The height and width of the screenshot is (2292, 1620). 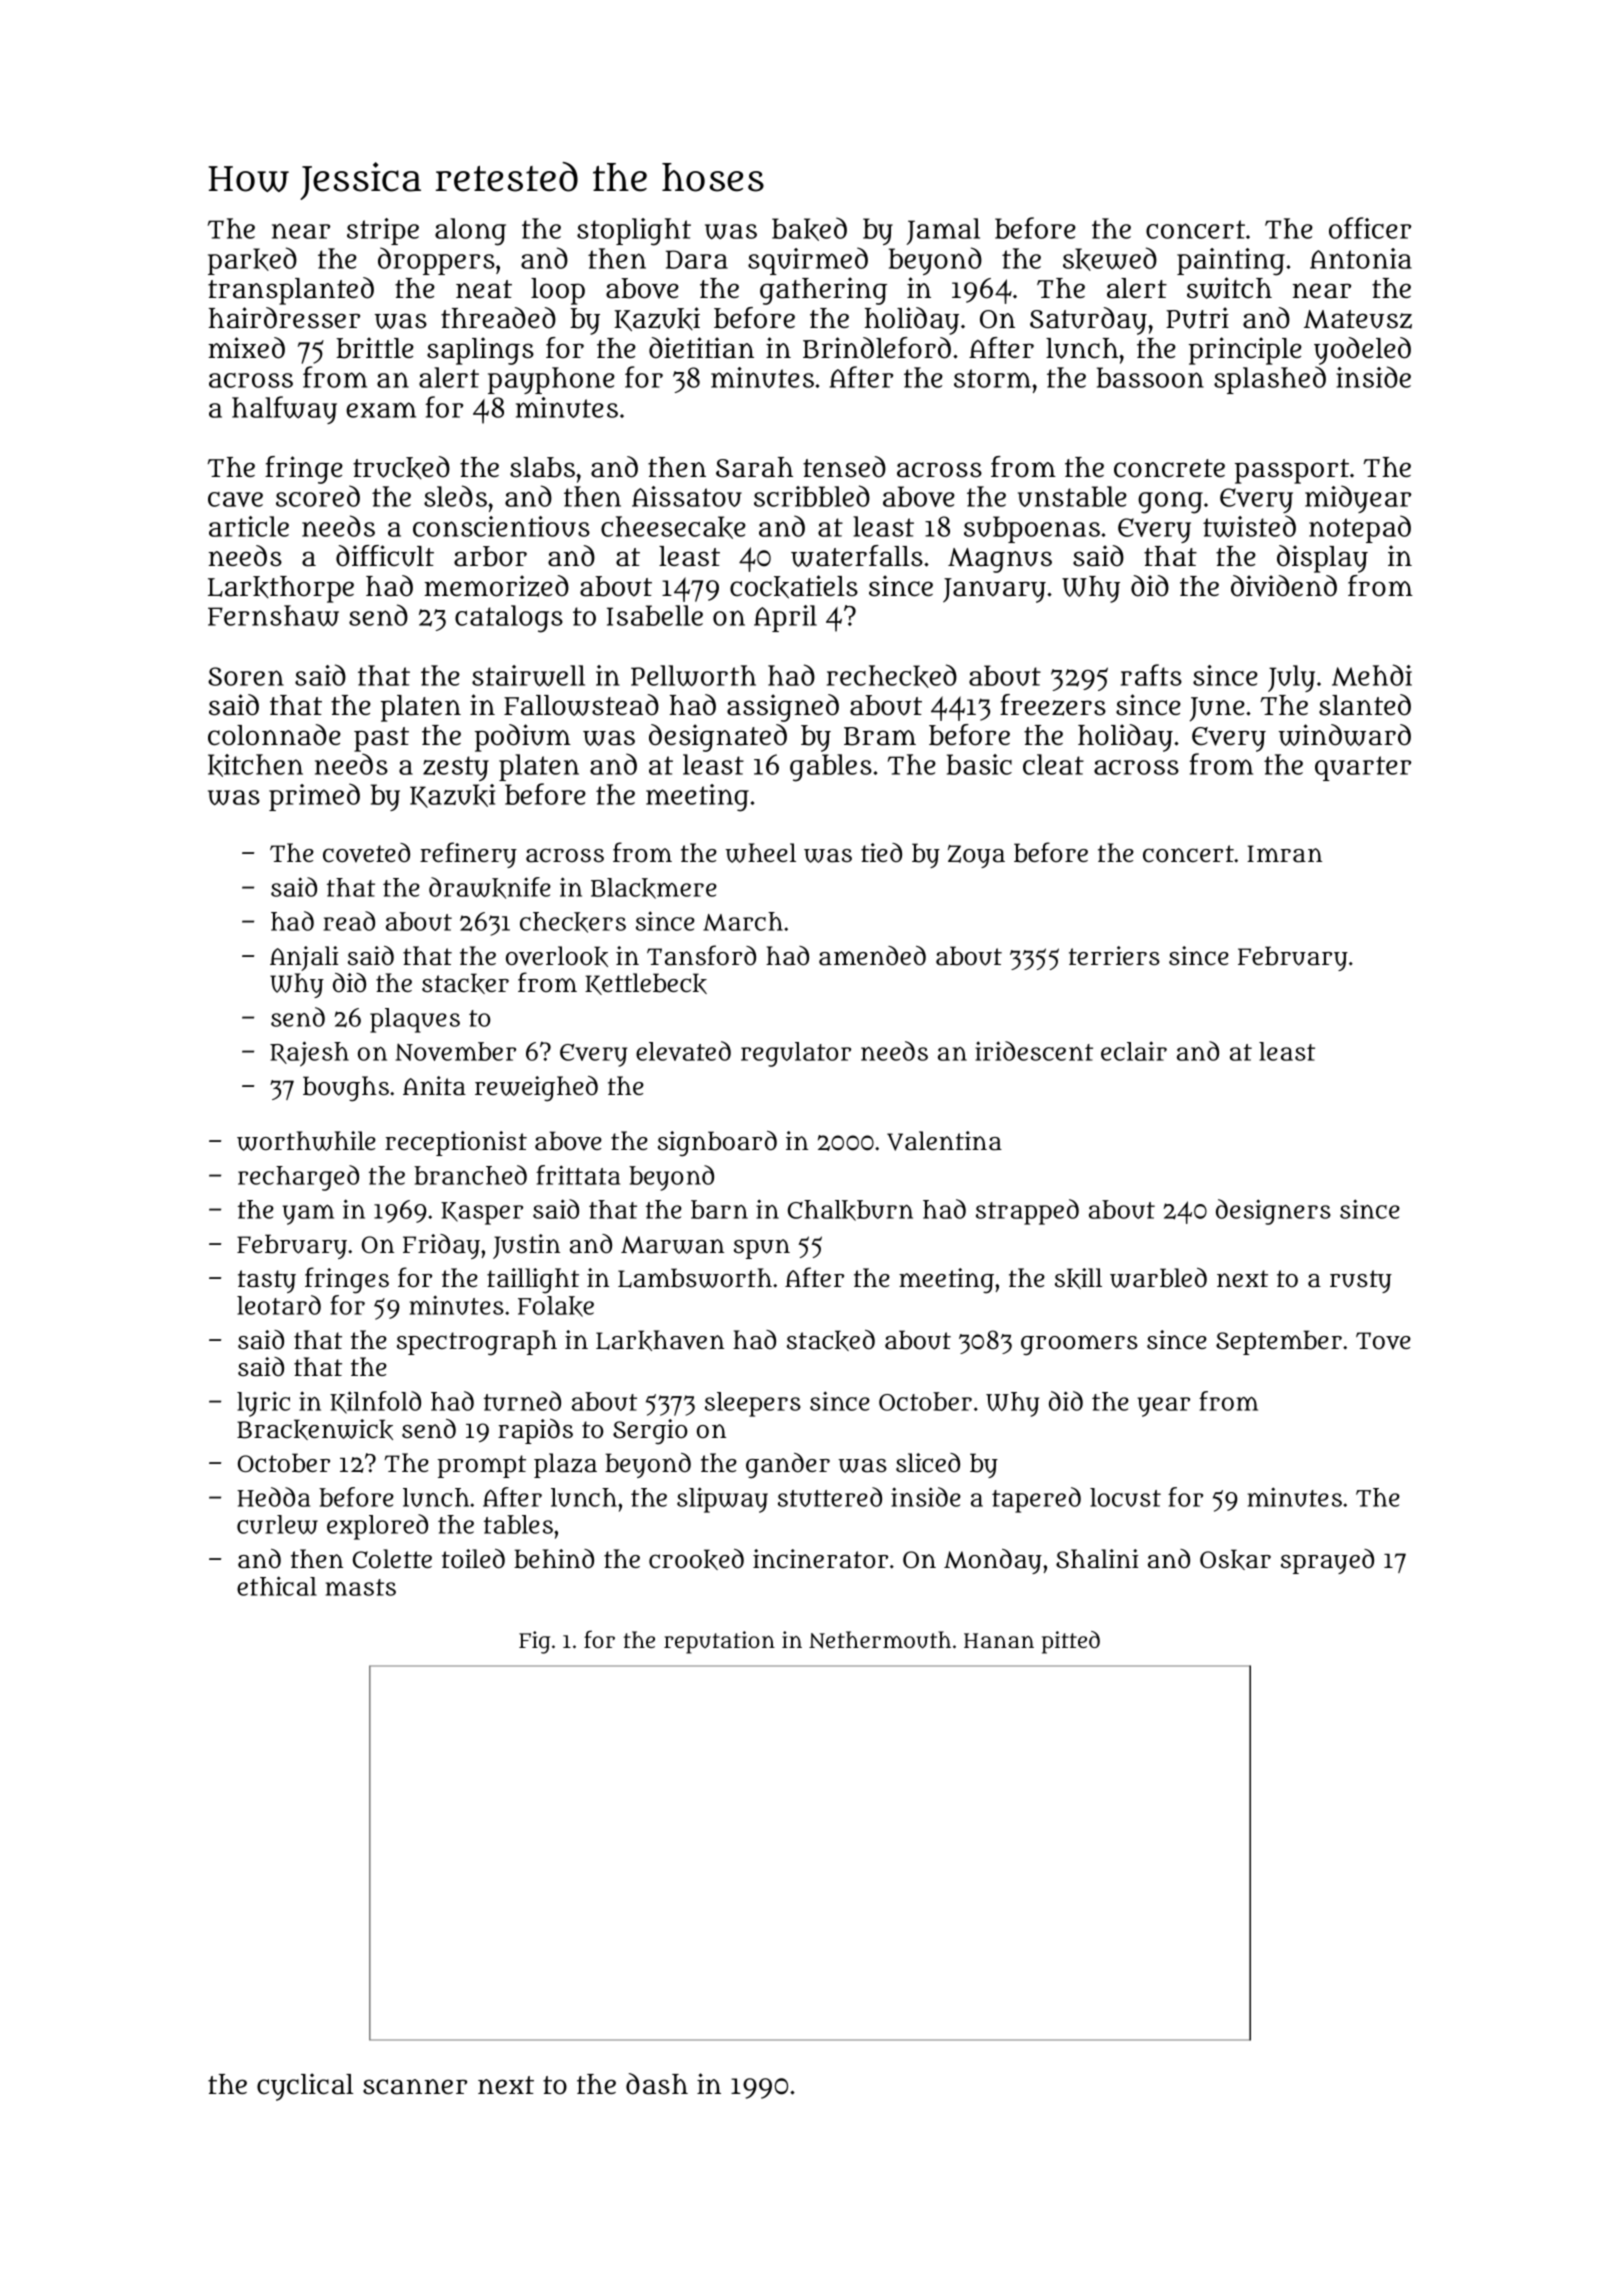 What do you see at coordinates (1358, 319) in the screenshot?
I see `Mateusz` at bounding box center [1358, 319].
